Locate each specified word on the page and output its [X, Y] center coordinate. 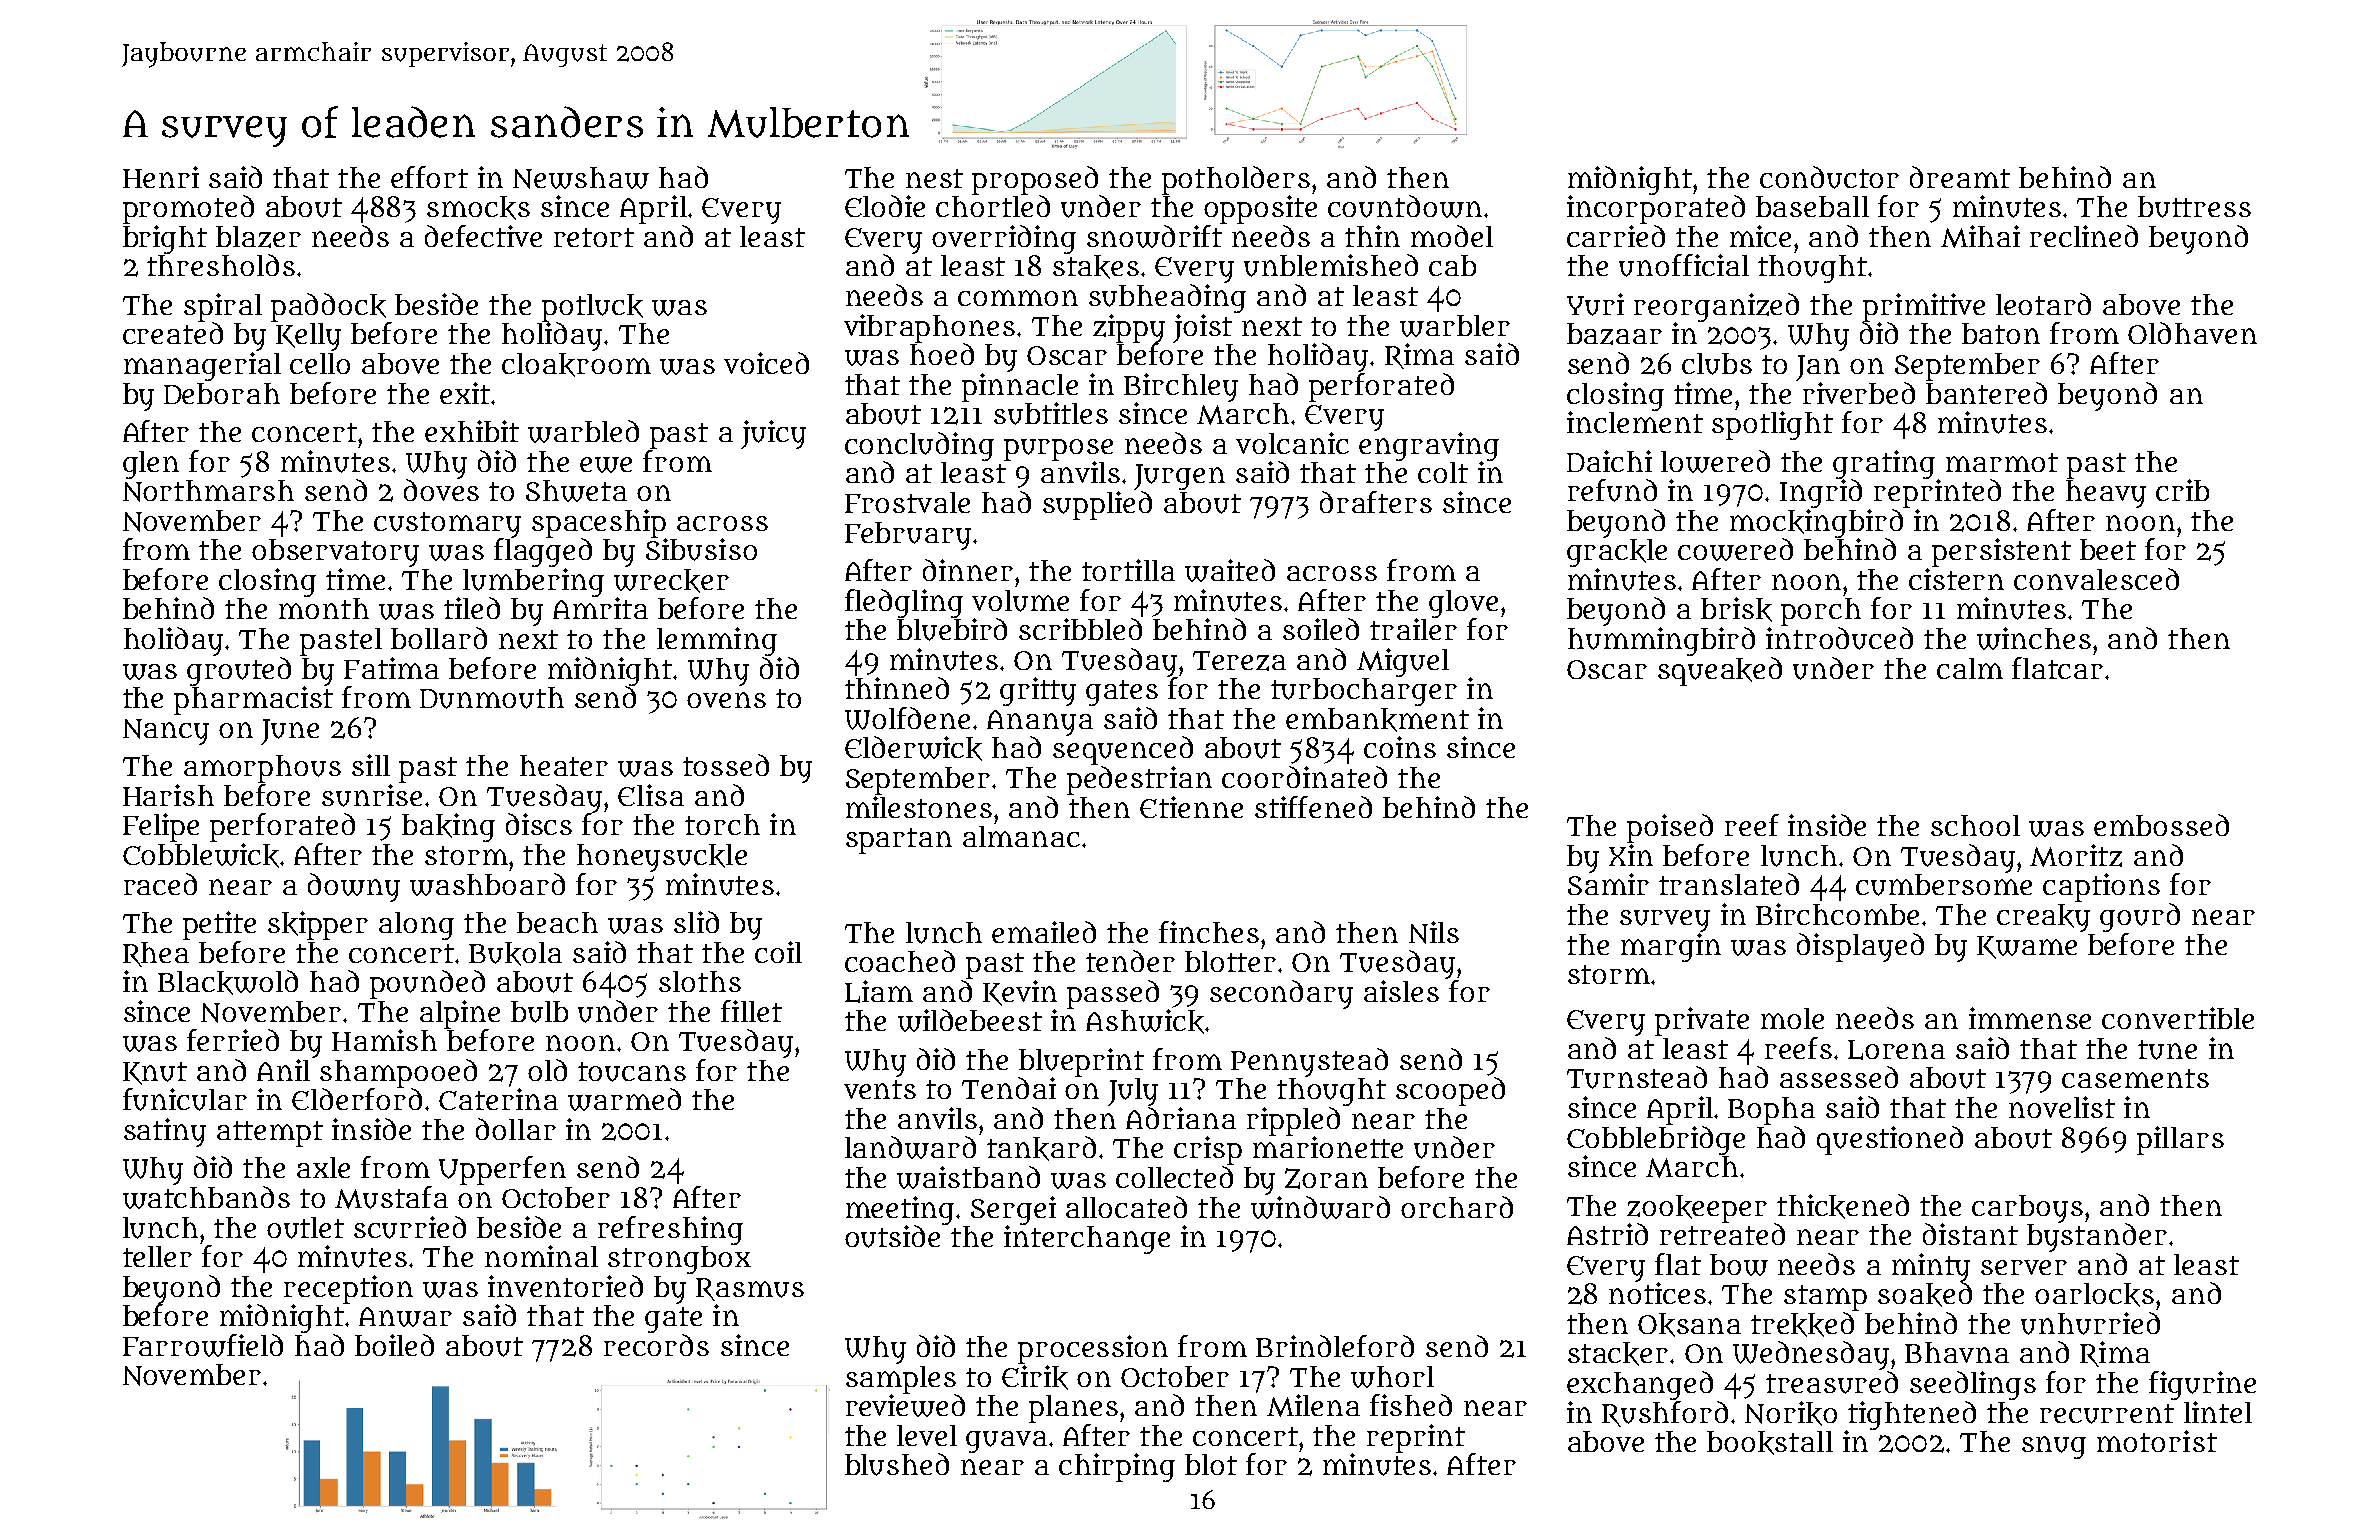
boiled [394, 1345]
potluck [592, 308]
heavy [2106, 494]
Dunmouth [492, 698]
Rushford [1665, 1414]
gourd [2140, 917]
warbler [1455, 326]
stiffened [1313, 807]
